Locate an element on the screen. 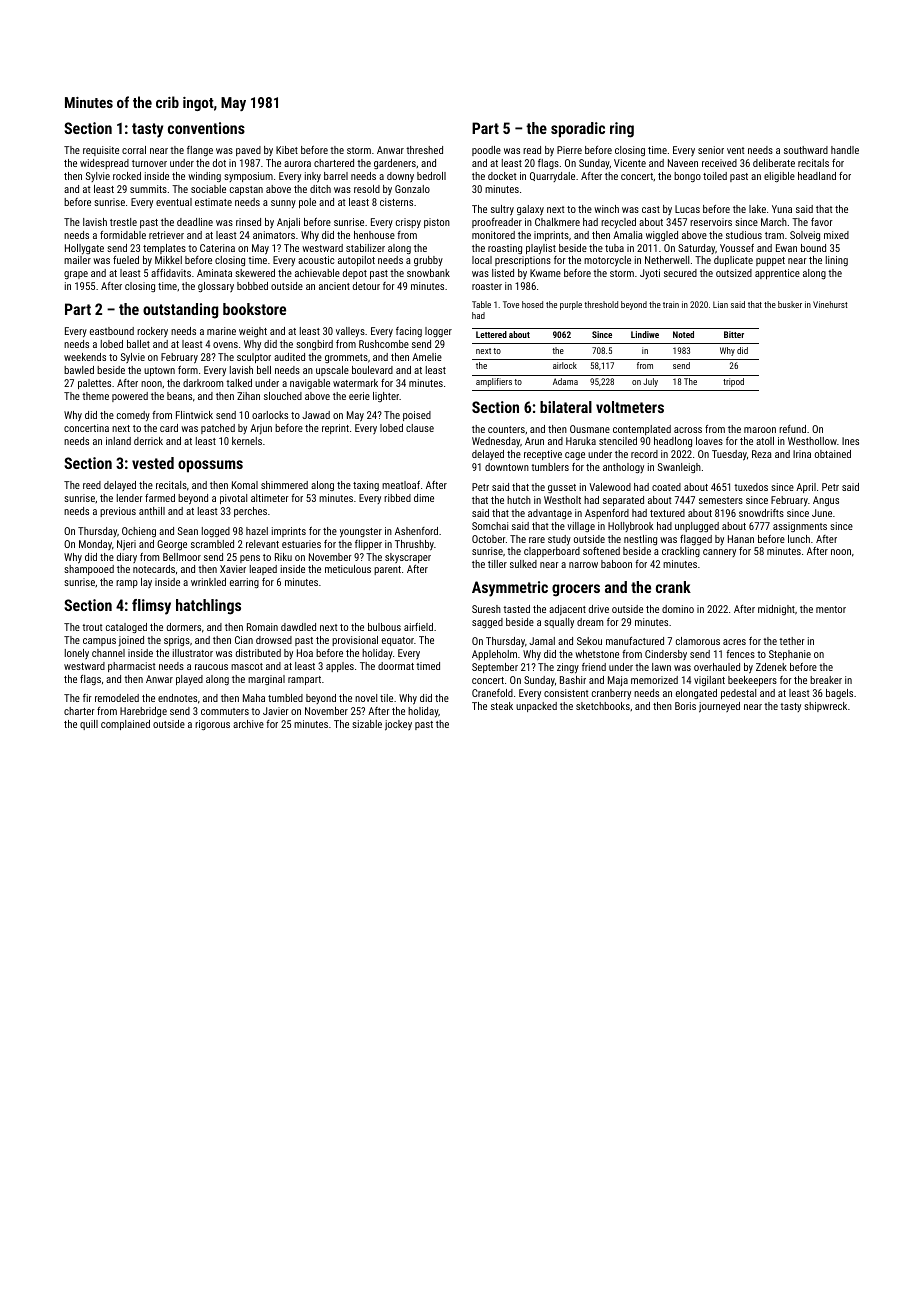 This screenshot has width=924, height=1308. Hanan is located at coordinates (741, 539).
